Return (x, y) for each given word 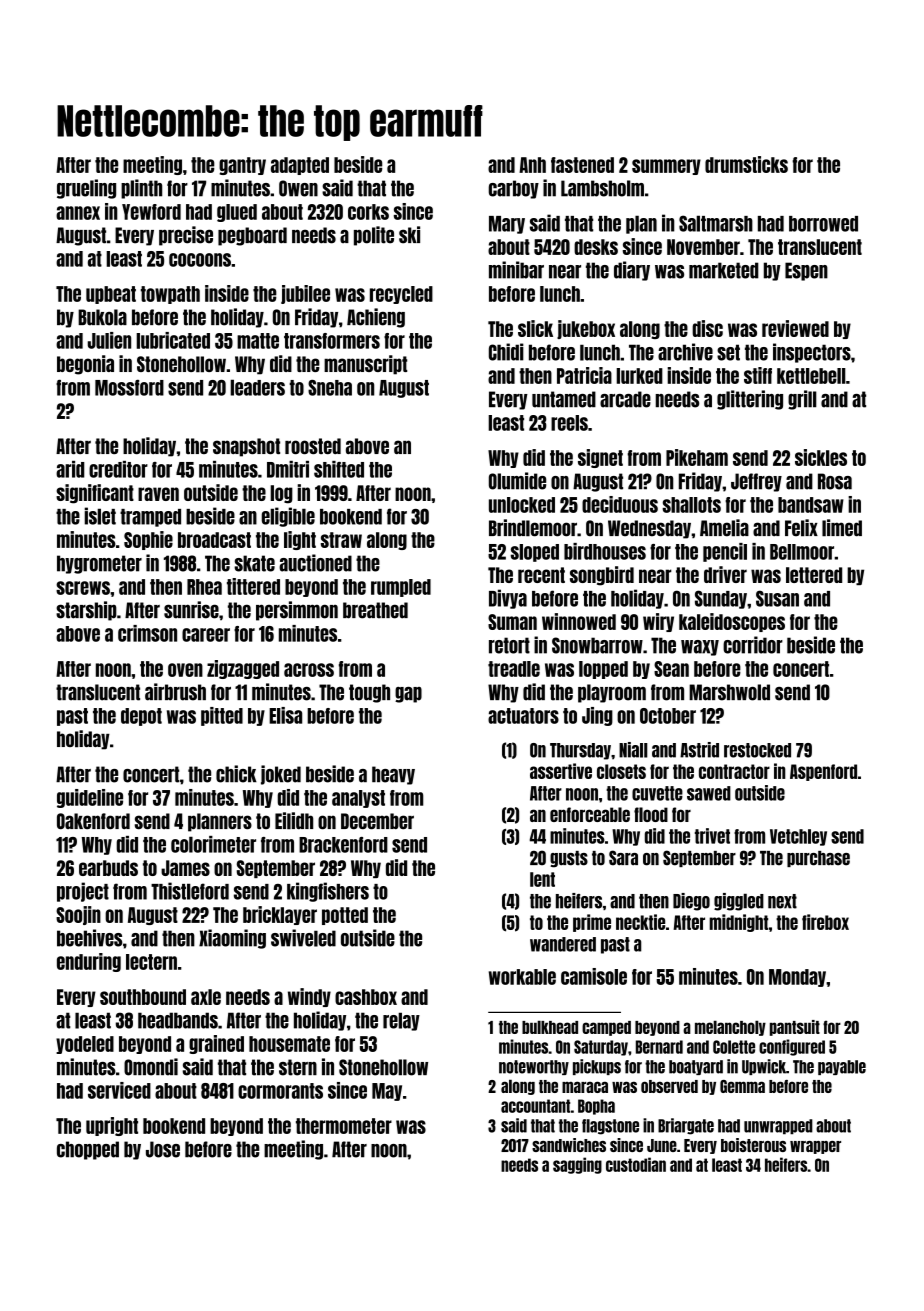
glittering (750, 400)
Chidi (506, 352)
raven (158, 494)
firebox (825, 922)
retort (509, 645)
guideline (90, 798)
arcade (625, 399)
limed (842, 528)
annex (78, 213)
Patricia (584, 375)
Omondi (151, 1067)
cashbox (366, 997)
